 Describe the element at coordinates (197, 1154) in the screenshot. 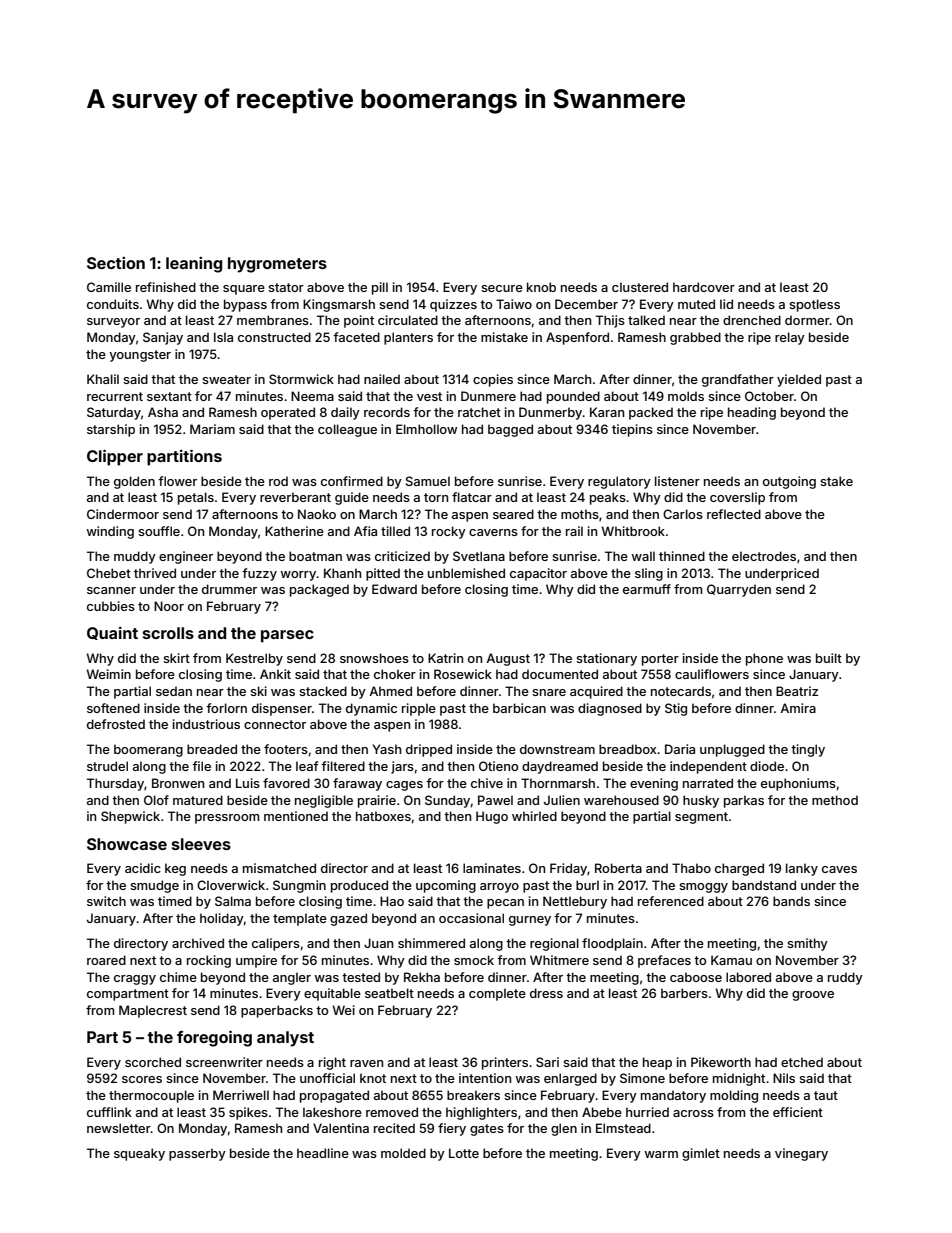

I see `passerby` at that location.
